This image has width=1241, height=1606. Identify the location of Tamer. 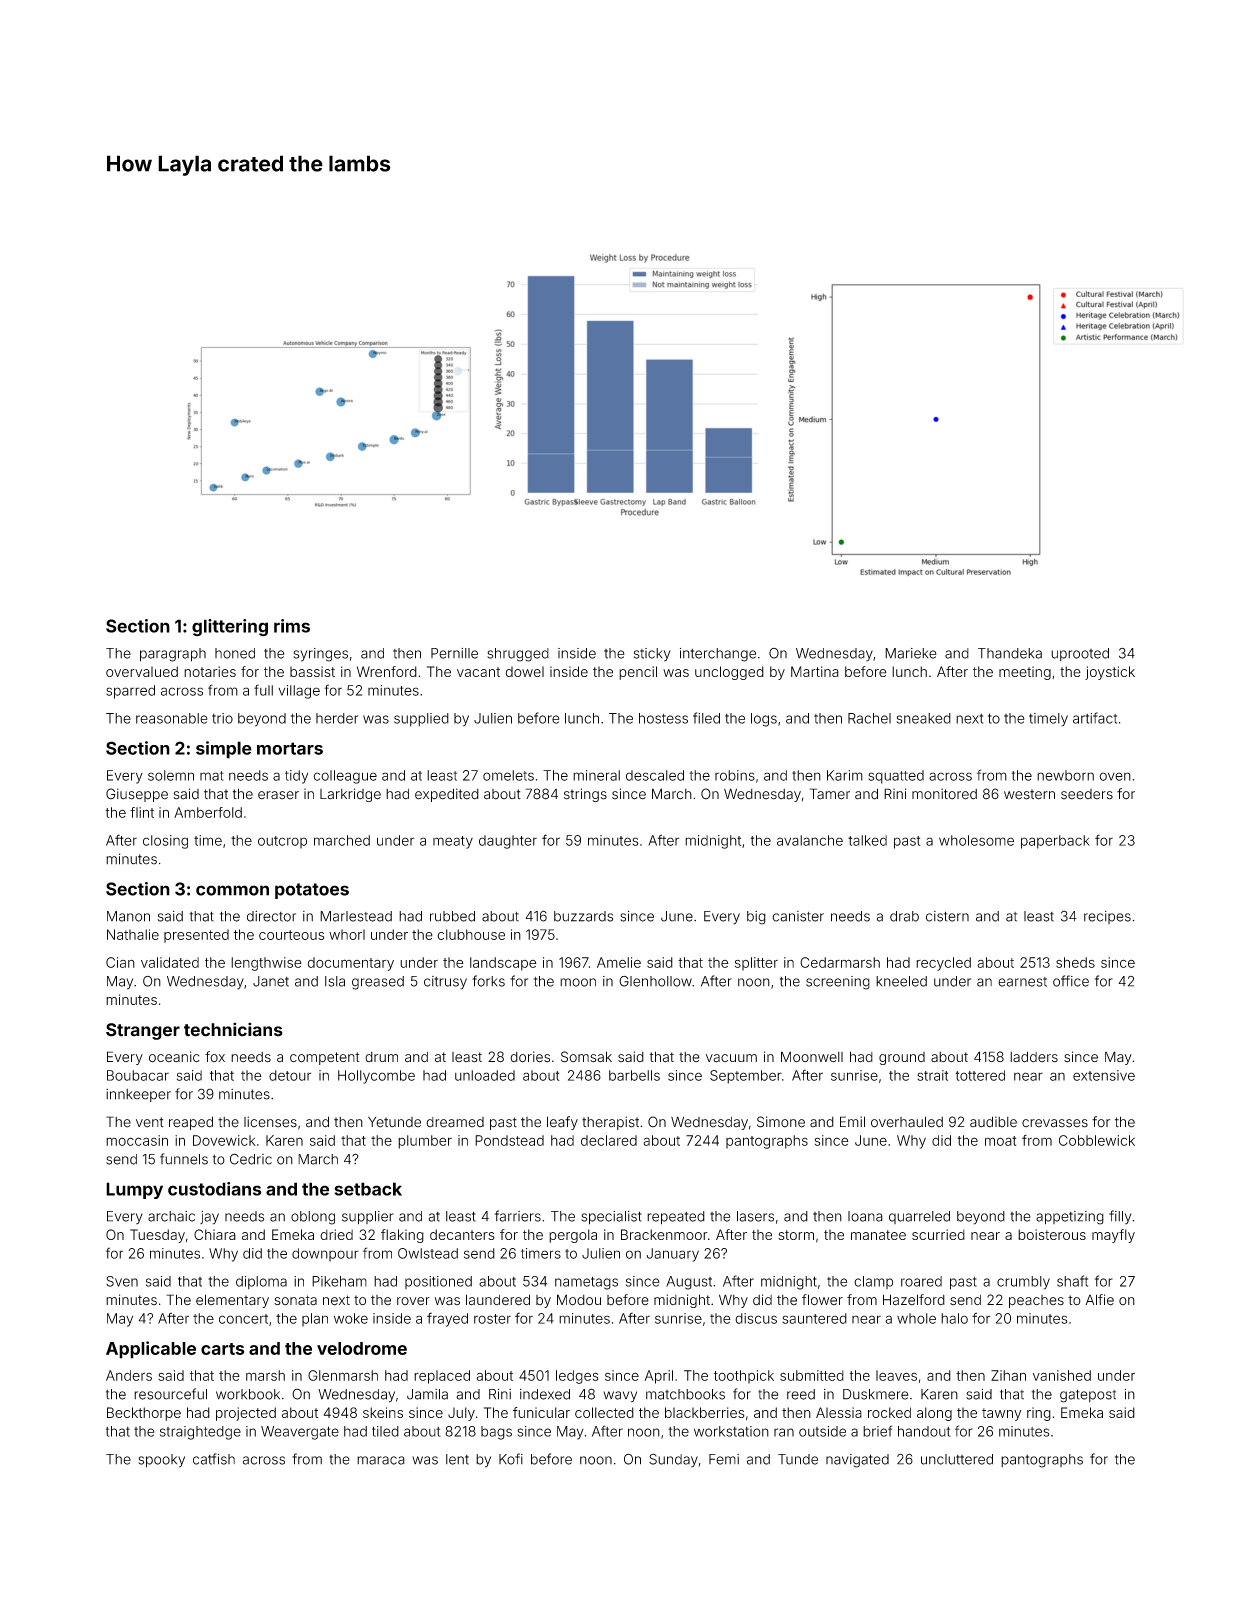
(829, 794).
